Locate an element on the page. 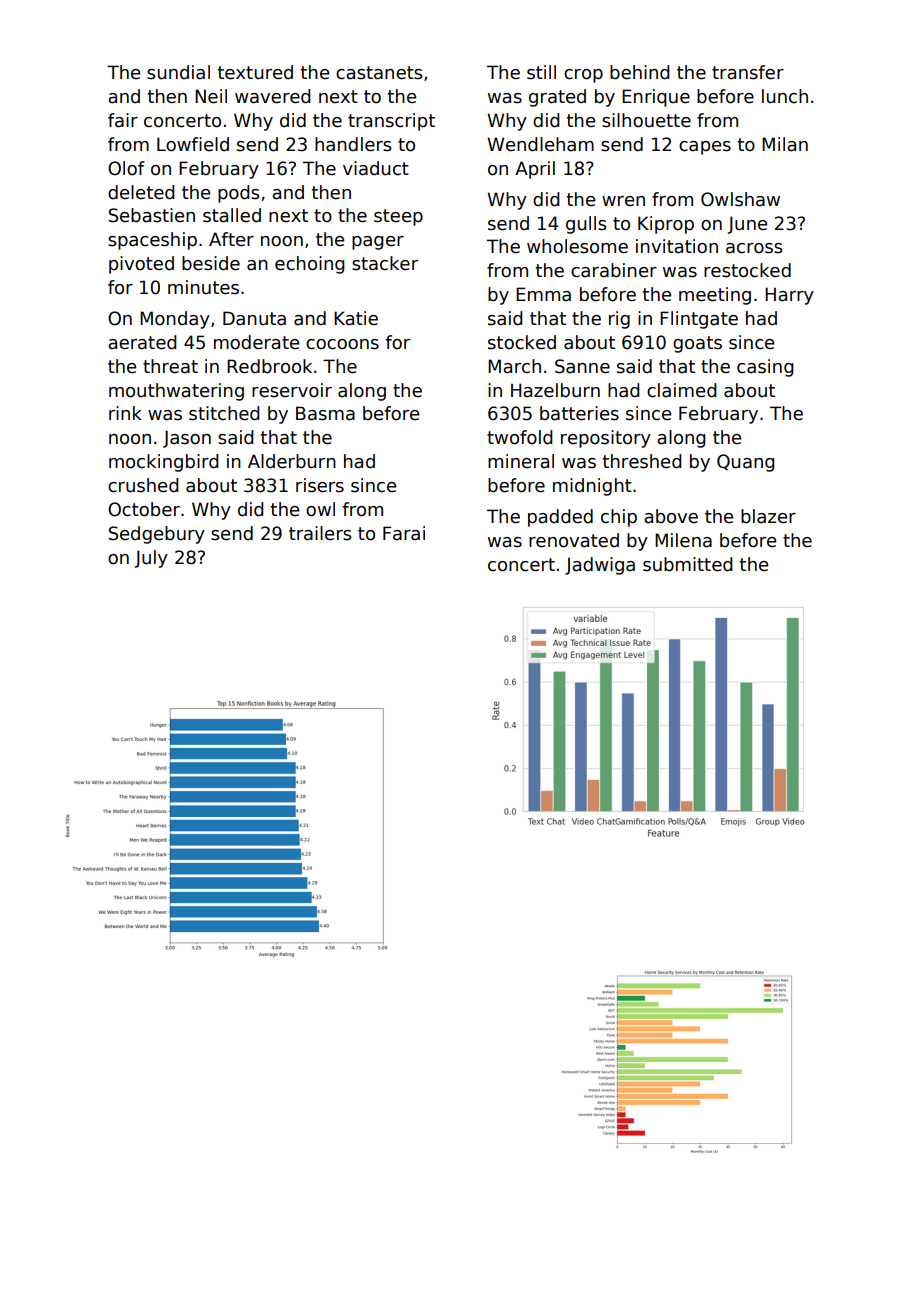  castanets is located at coordinates (379, 73).
